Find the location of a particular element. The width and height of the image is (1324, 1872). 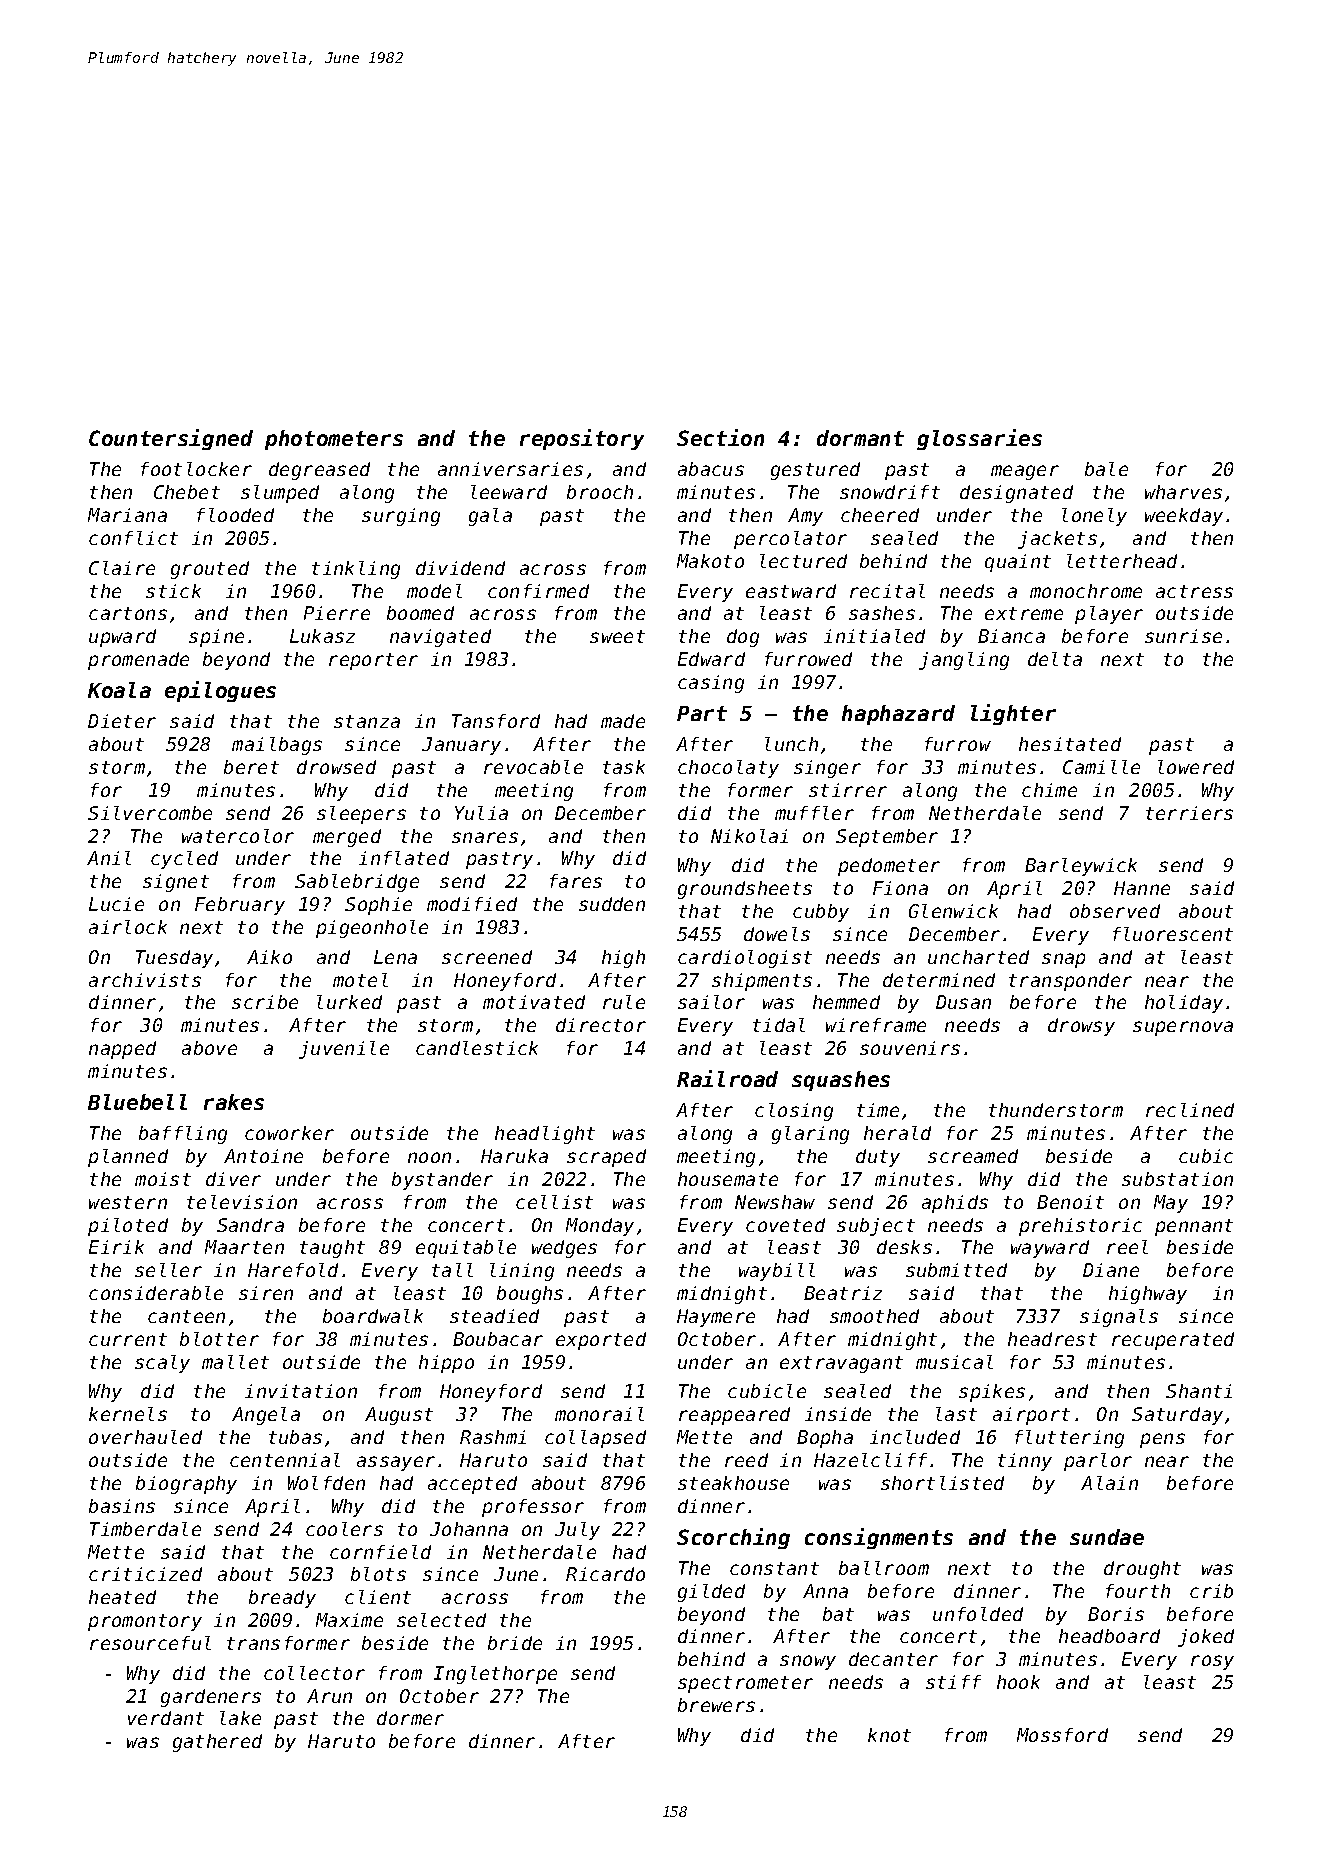

monochrome is located at coordinates (1086, 591).
